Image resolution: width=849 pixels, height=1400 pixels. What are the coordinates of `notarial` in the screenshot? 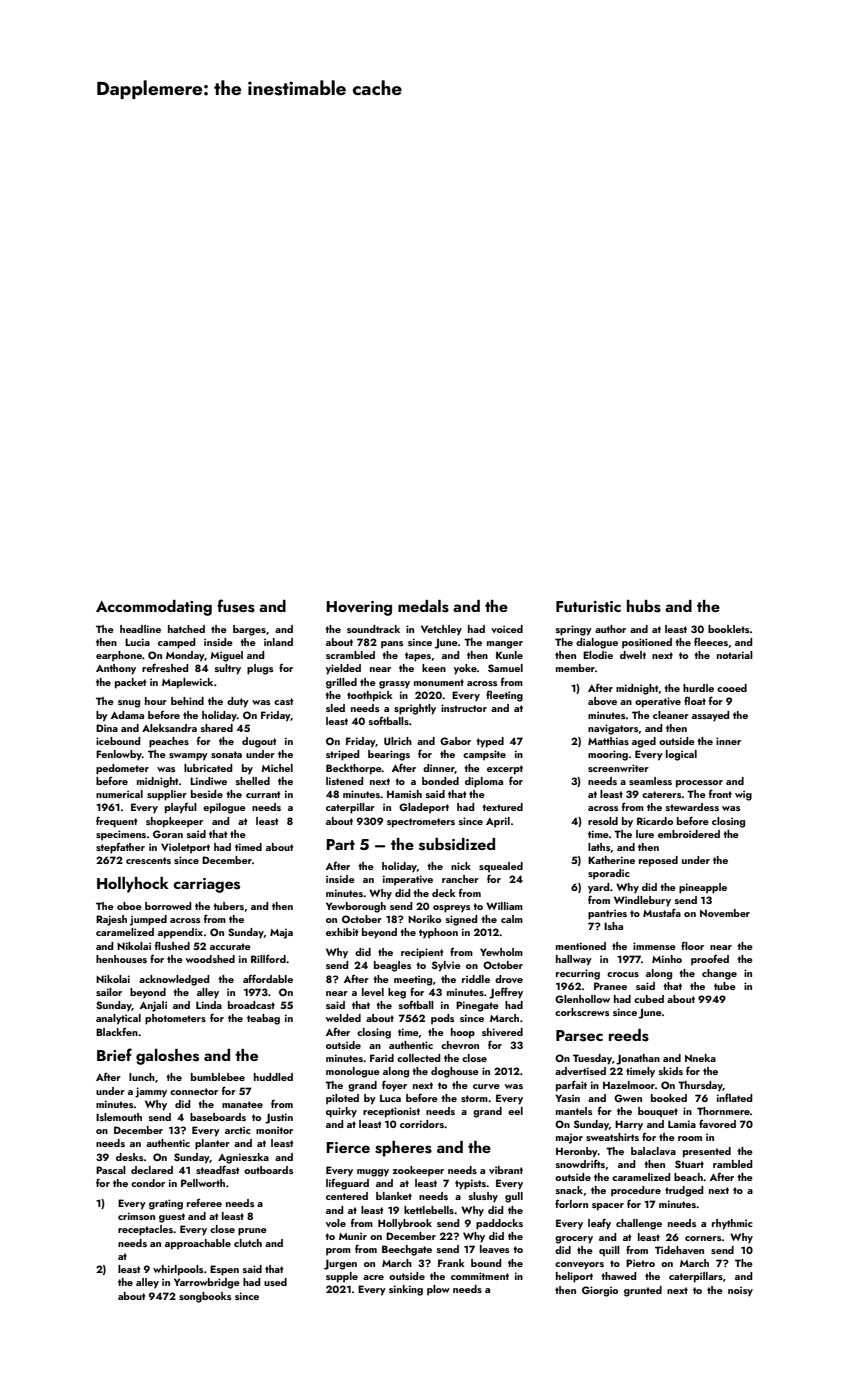 It's located at (735, 655).
